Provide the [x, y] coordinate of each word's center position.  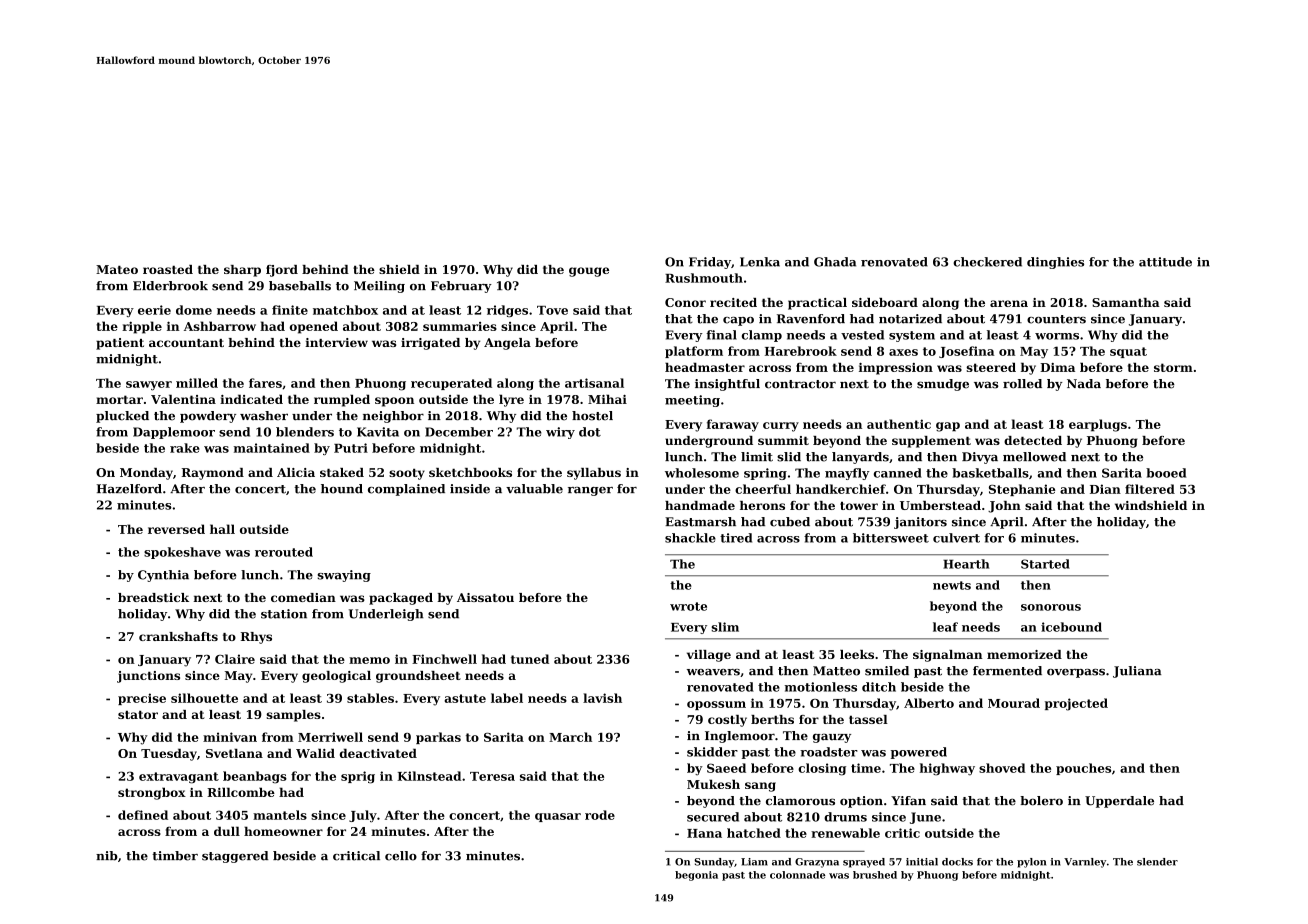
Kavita [378, 432]
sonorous [1051, 607]
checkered [987, 262]
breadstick [153, 597]
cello [401, 856]
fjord [282, 271]
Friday [710, 263]
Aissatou [485, 597]
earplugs [1098, 425]
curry [781, 427]
